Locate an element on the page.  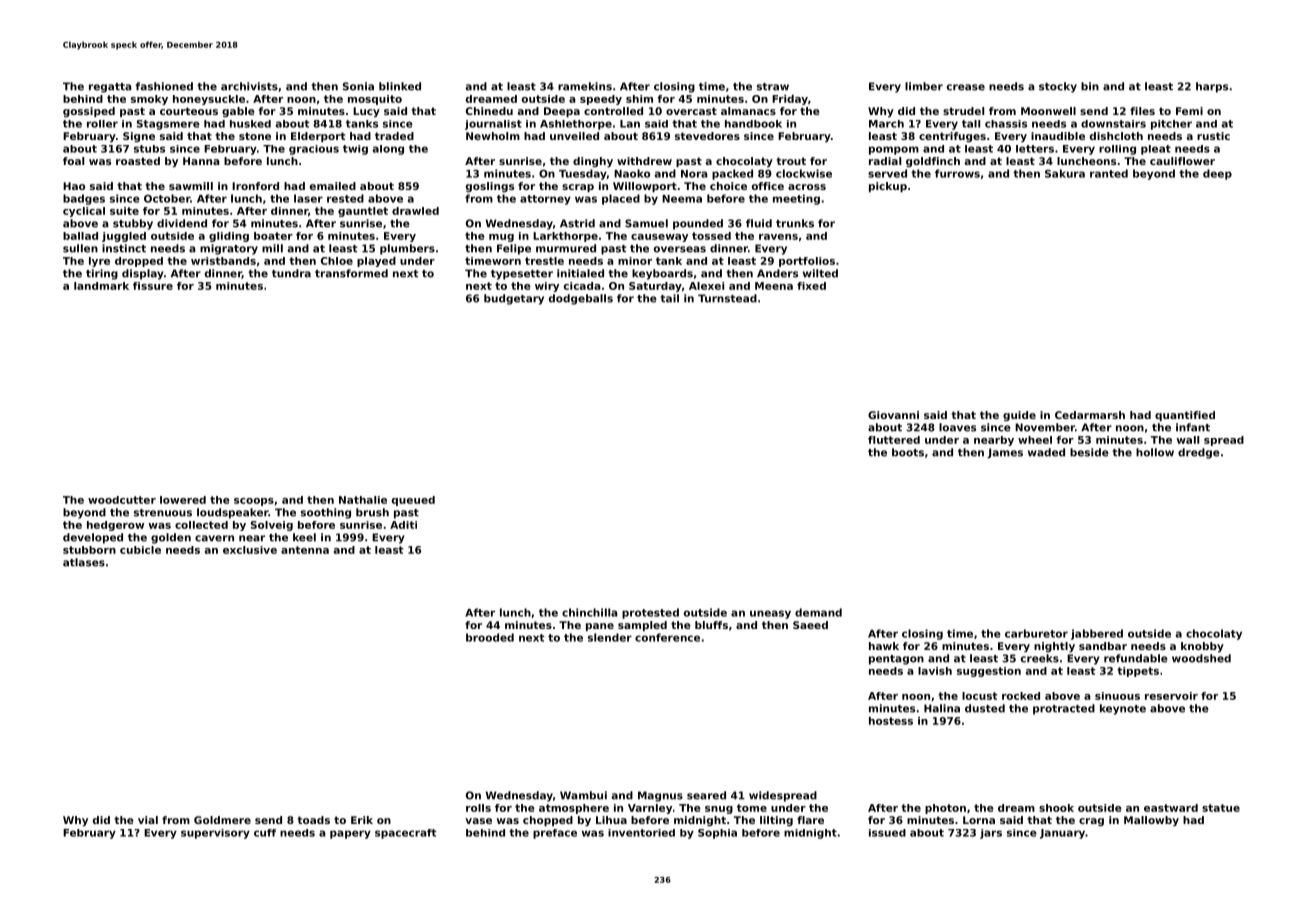
Elderport is located at coordinates (318, 137).
